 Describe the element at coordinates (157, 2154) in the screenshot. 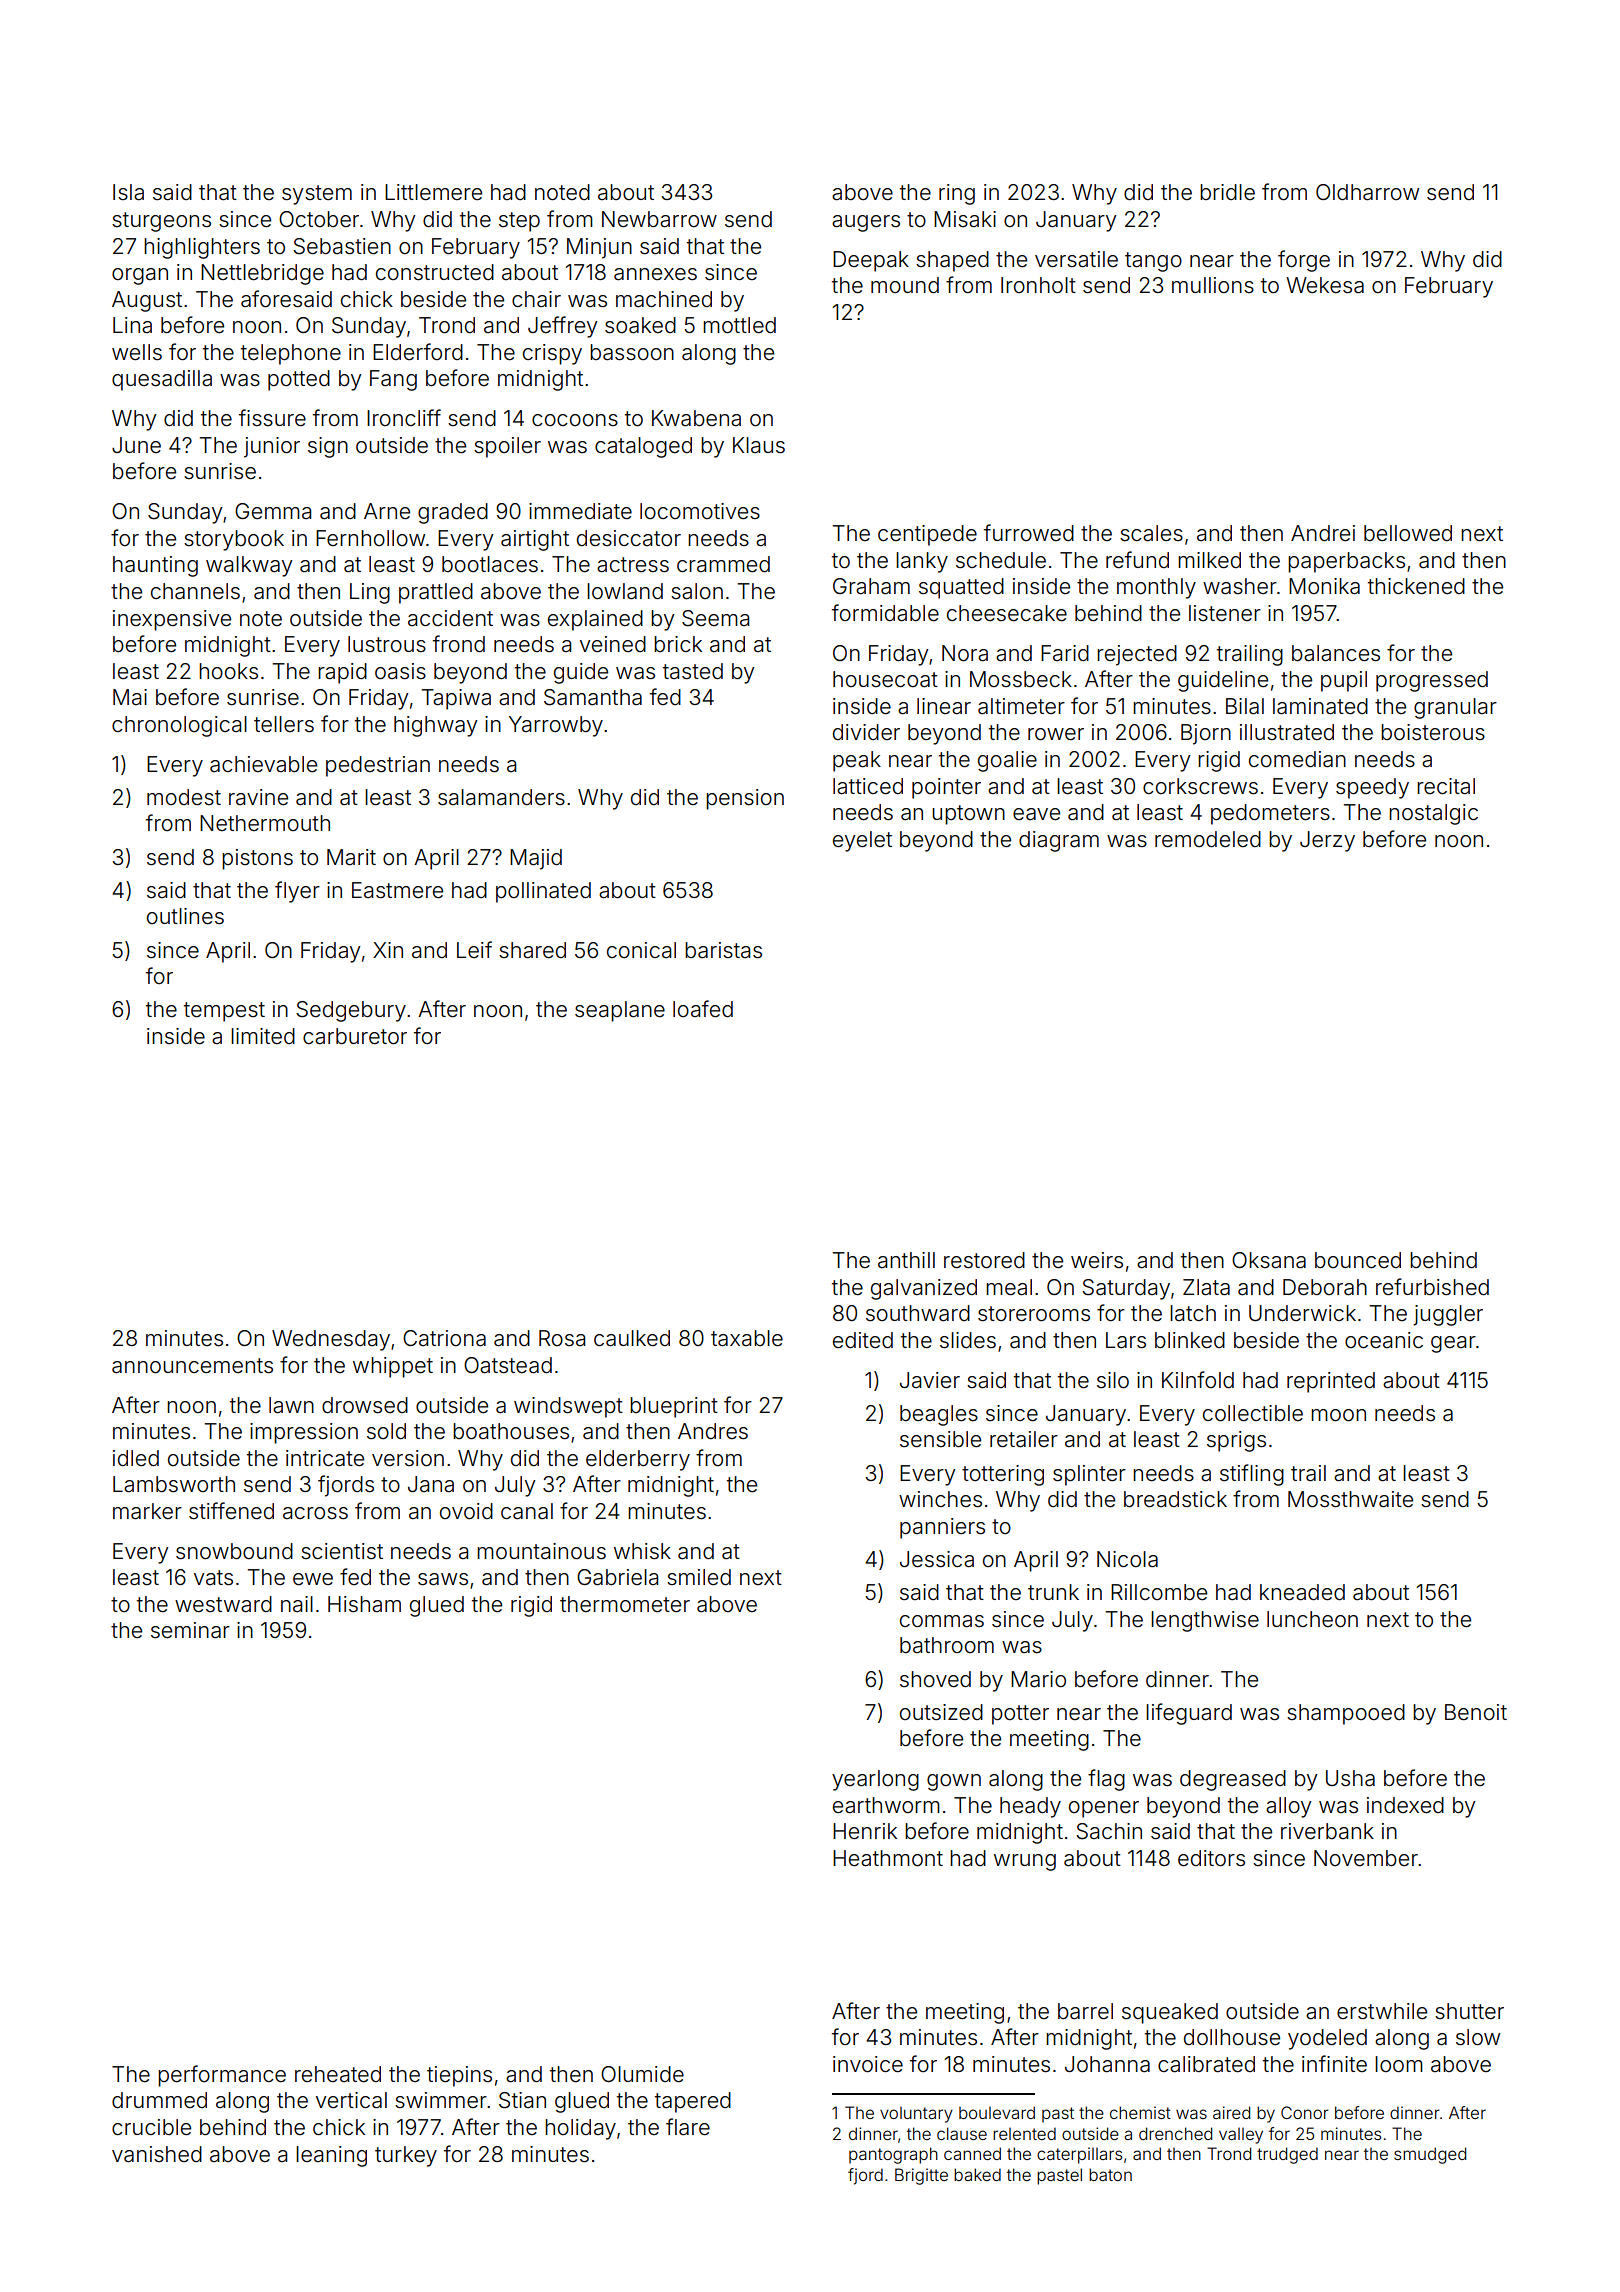

I see `vanished` at that location.
